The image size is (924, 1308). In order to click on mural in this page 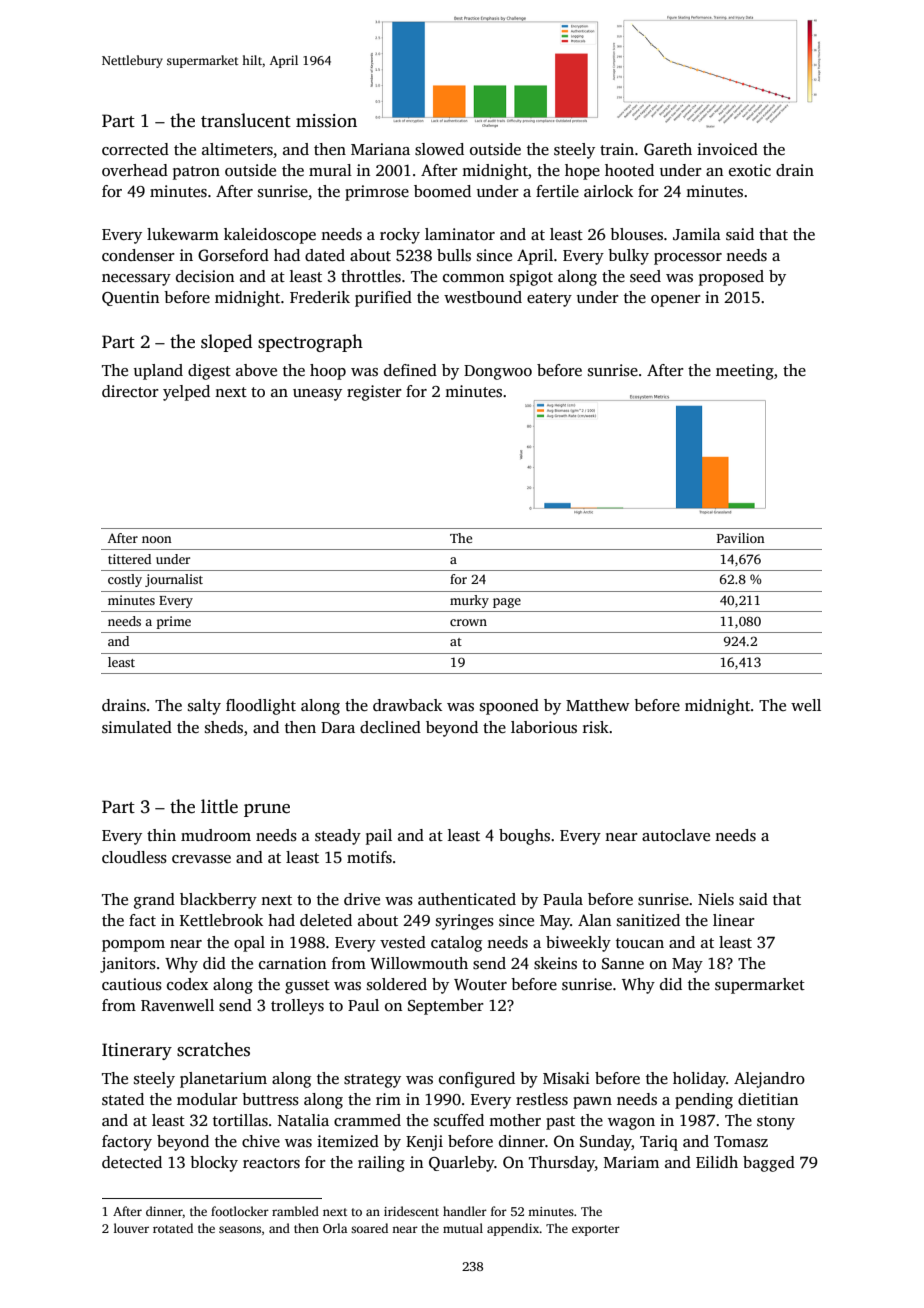, I will do `click(330, 170)`.
